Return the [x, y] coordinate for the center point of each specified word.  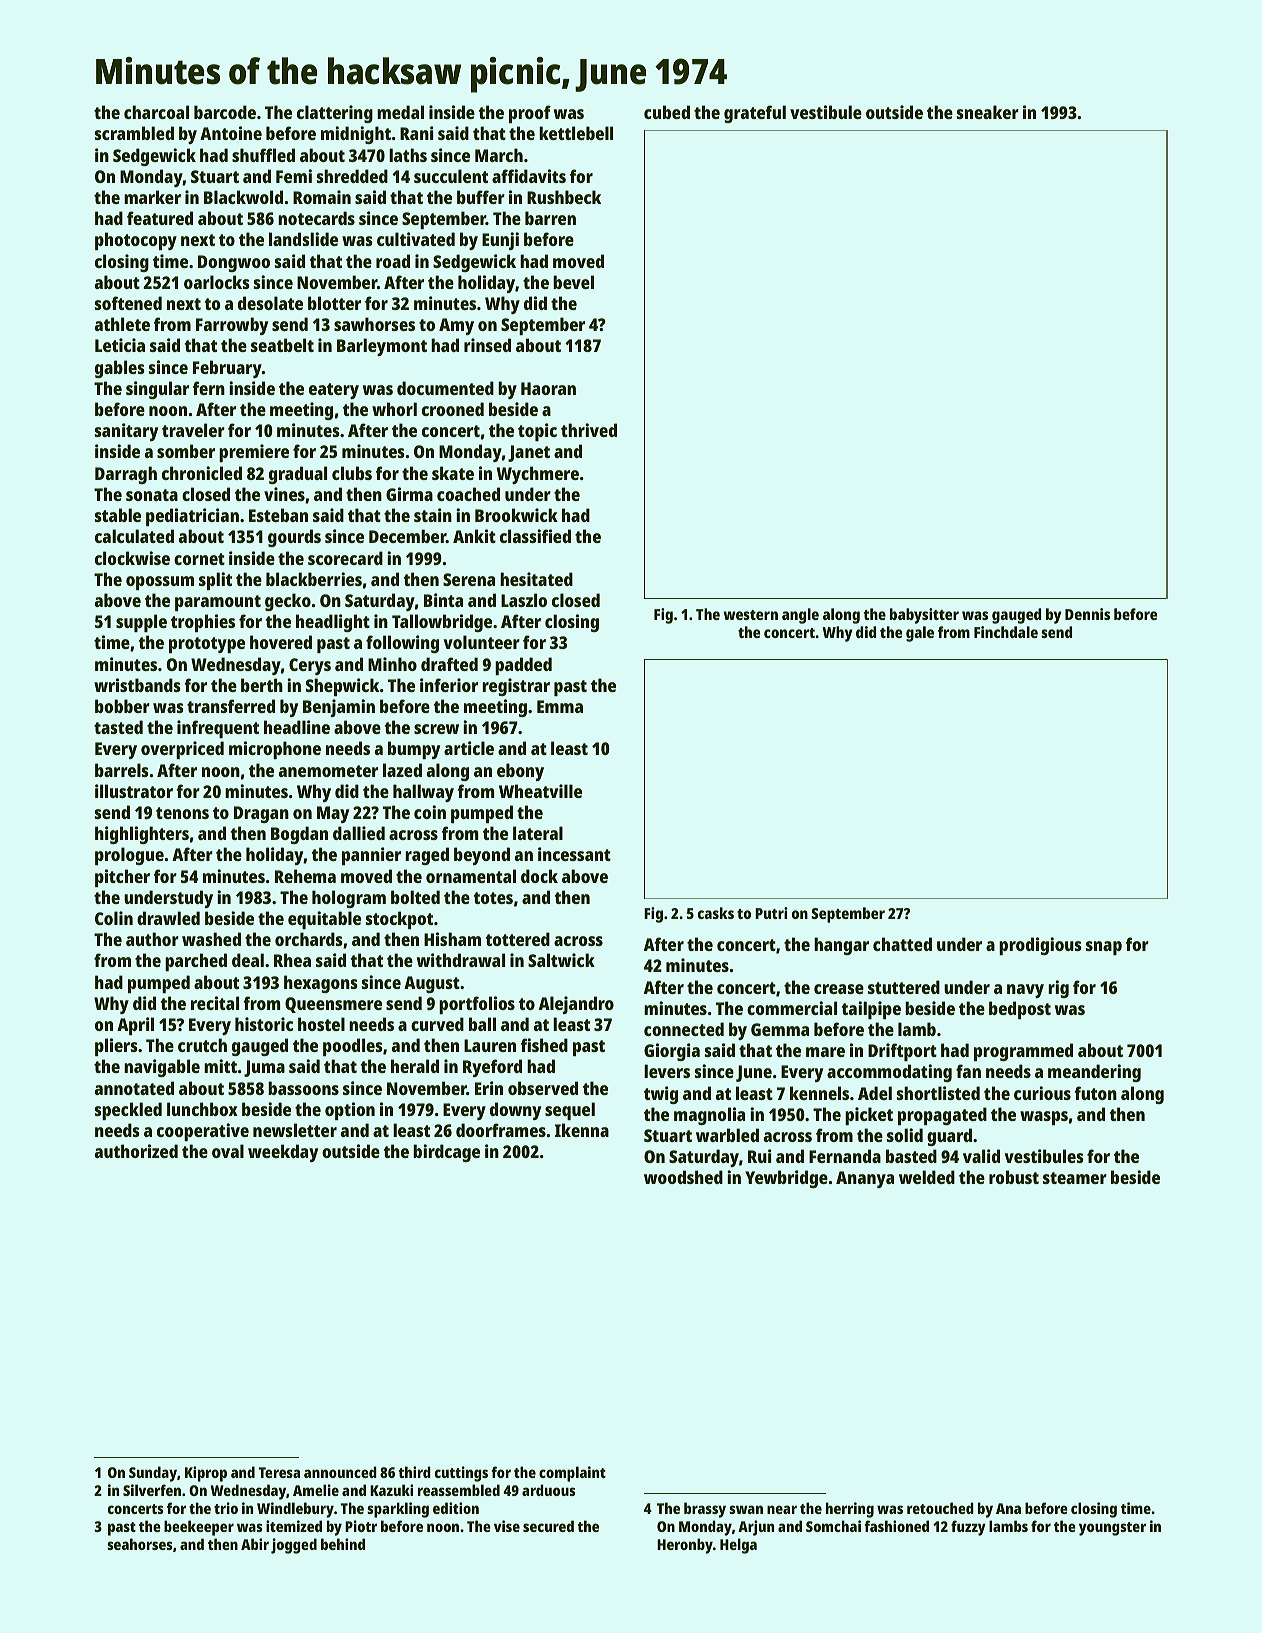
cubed [667, 112]
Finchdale [1006, 632]
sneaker [988, 112]
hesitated [536, 579]
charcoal [156, 112]
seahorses [139, 1544]
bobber [122, 706]
